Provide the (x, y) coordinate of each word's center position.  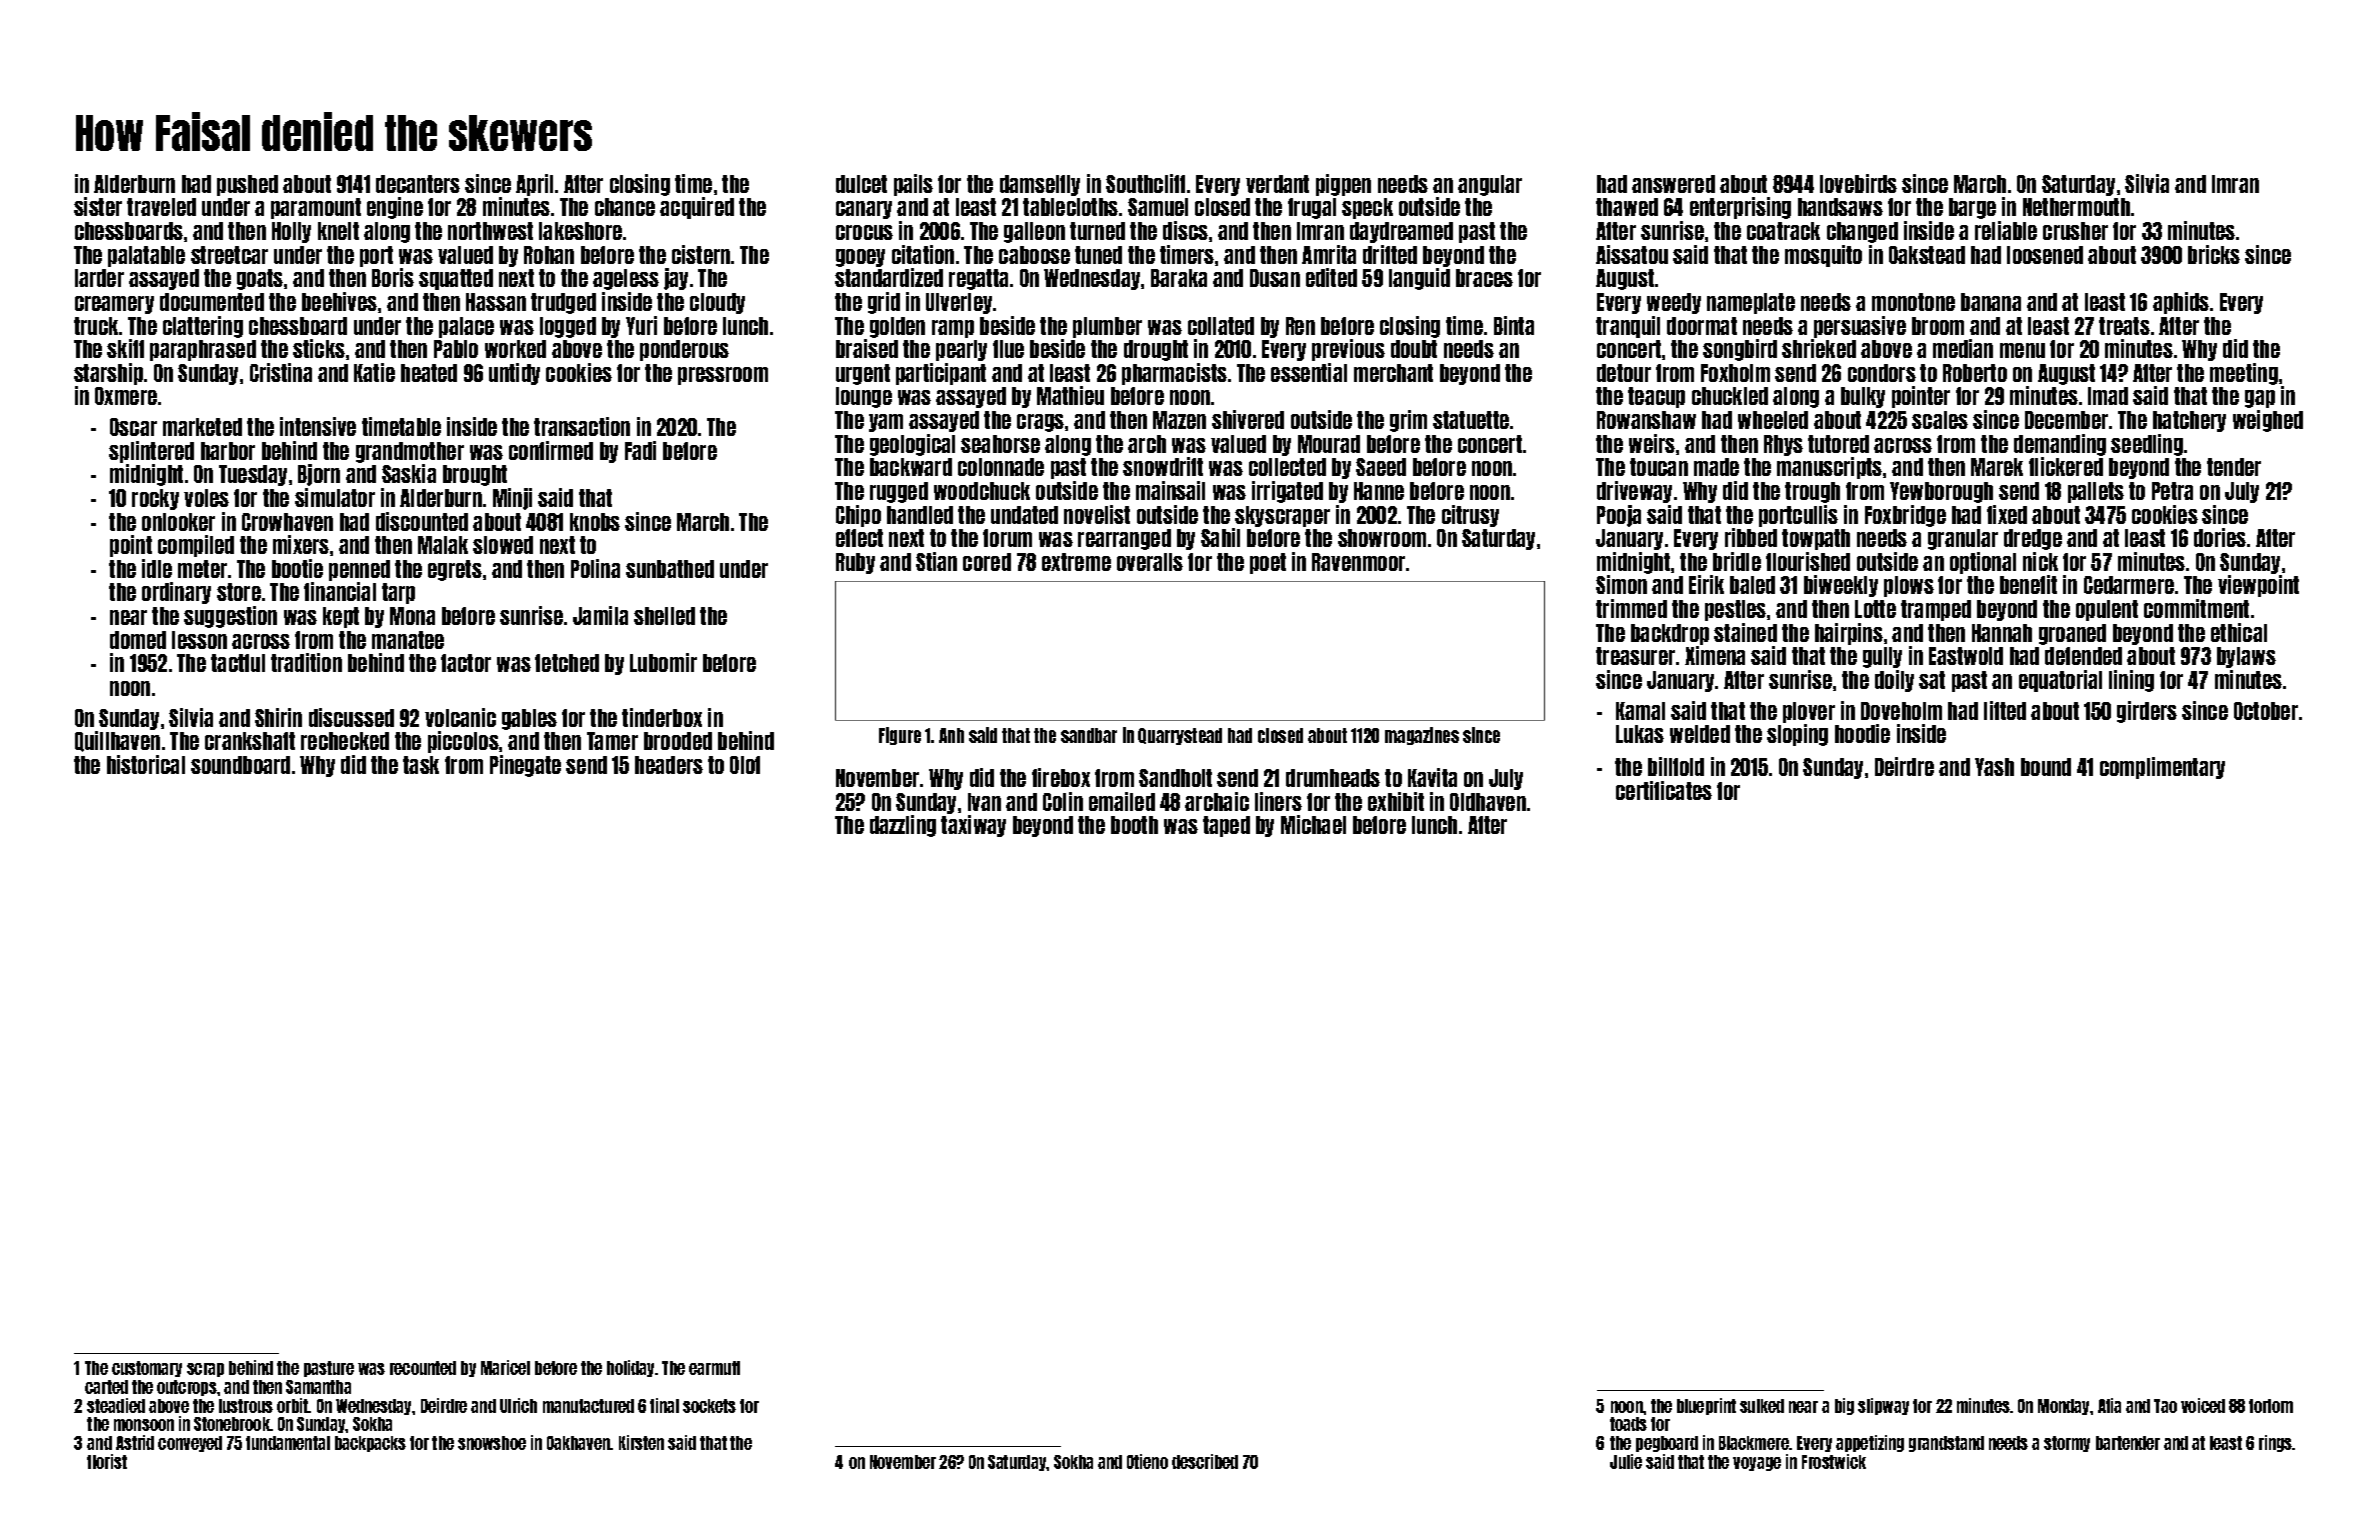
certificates (1664, 790)
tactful (238, 663)
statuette (1471, 420)
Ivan (984, 802)
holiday (630, 1368)
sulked (1762, 1406)
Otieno (1147, 1461)
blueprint (1706, 1406)
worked (515, 349)
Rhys (1783, 445)
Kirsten (641, 1442)
